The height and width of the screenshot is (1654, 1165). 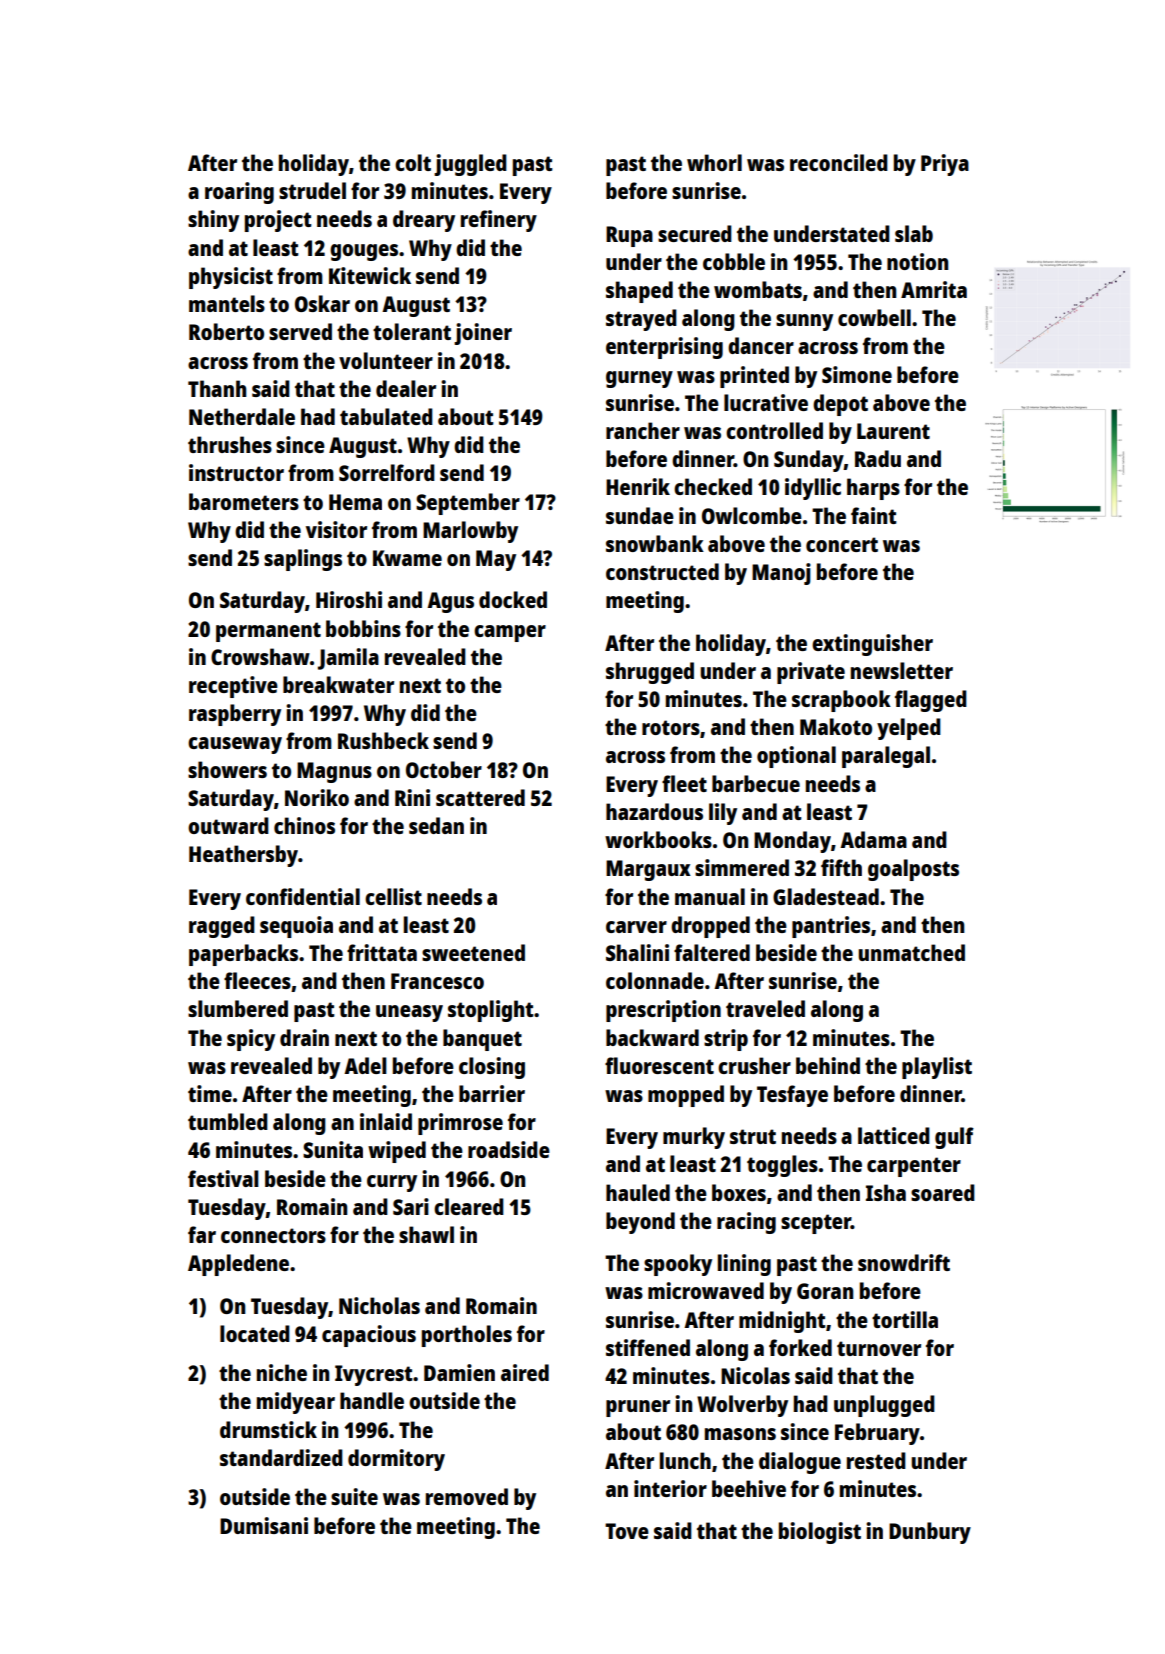 What do you see at coordinates (483, 334) in the screenshot?
I see `joiner` at bounding box center [483, 334].
